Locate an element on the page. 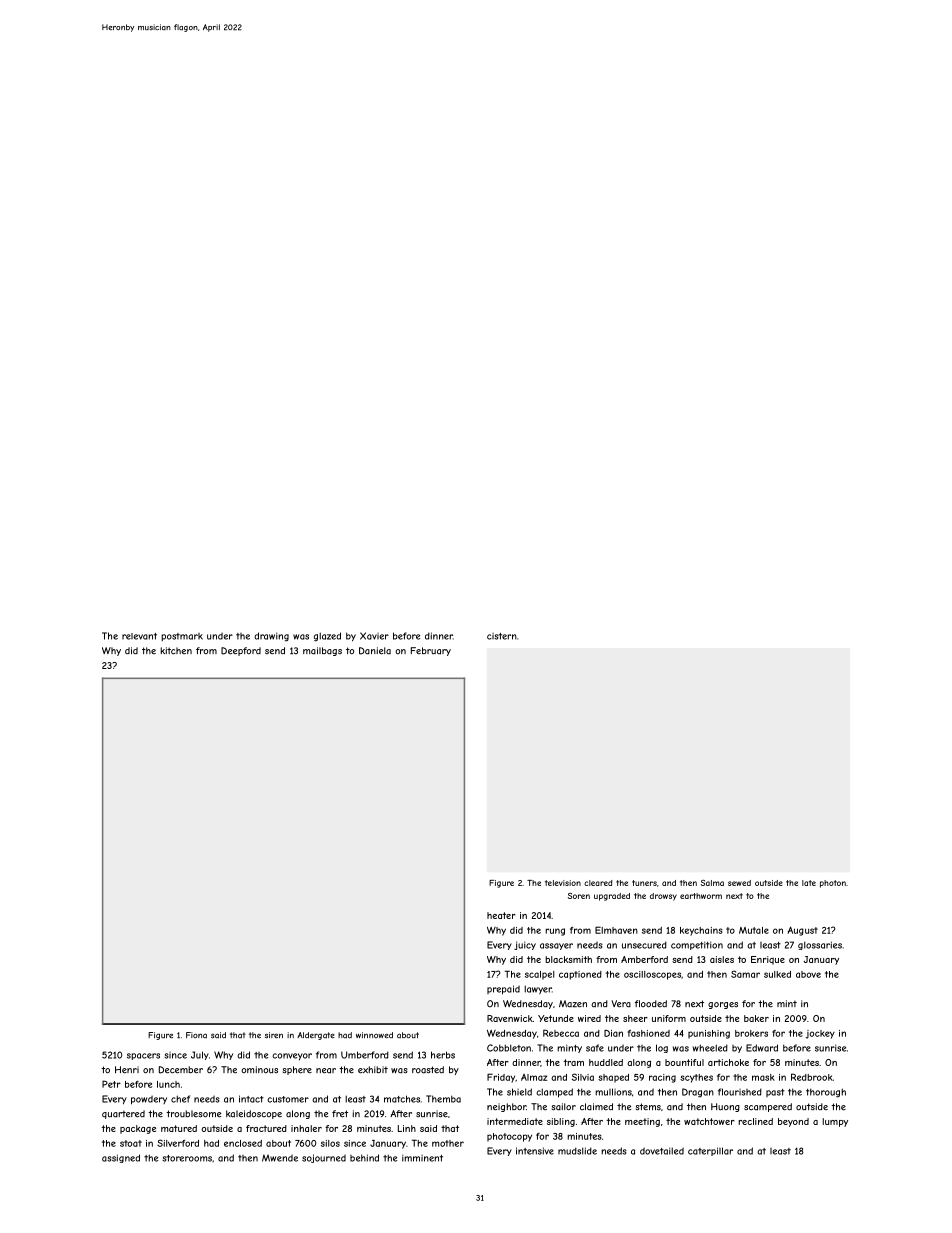  sewed is located at coordinates (739, 883).
